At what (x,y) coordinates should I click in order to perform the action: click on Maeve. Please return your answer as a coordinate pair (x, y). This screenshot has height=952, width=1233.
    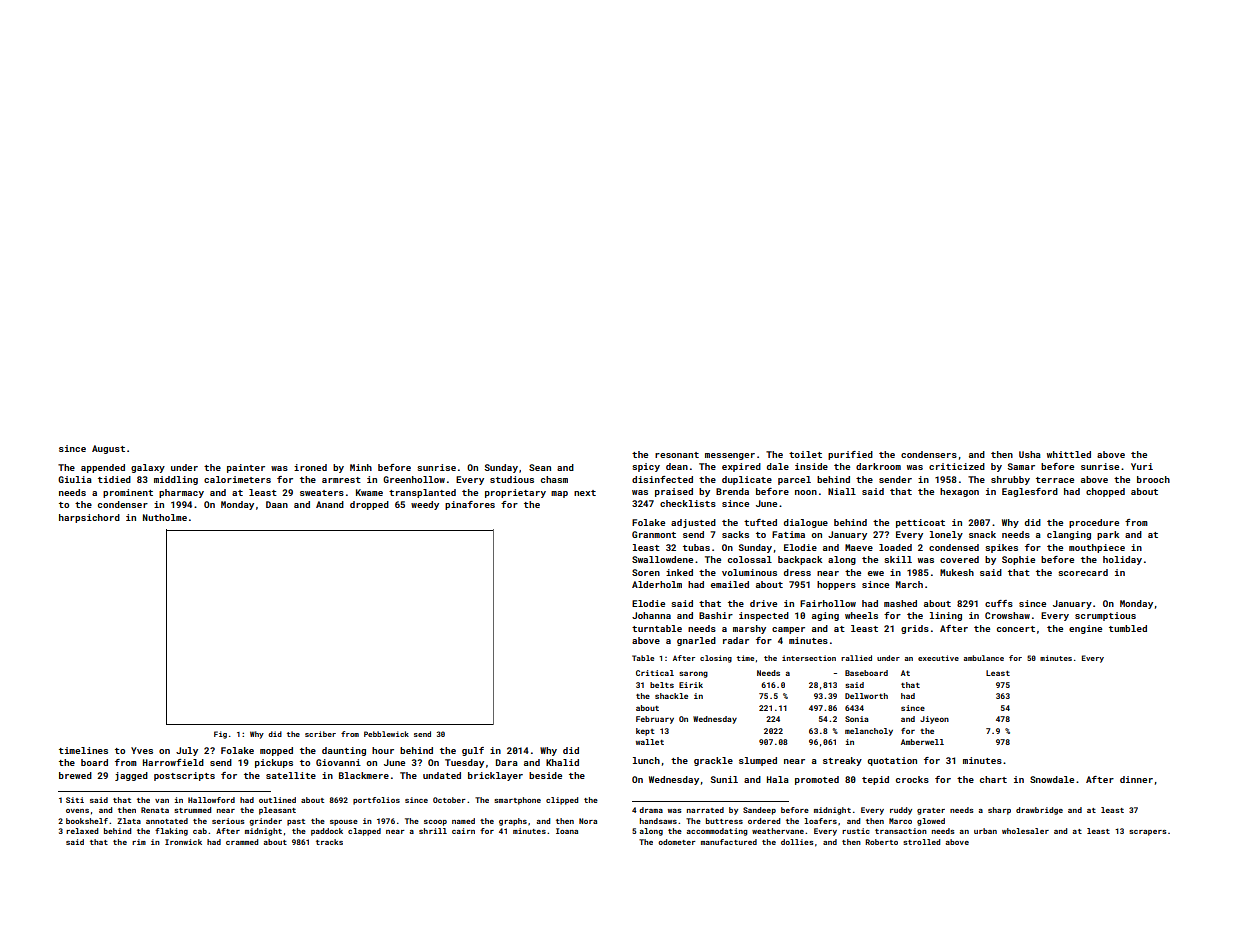
    Looking at the image, I should click on (859, 547).
